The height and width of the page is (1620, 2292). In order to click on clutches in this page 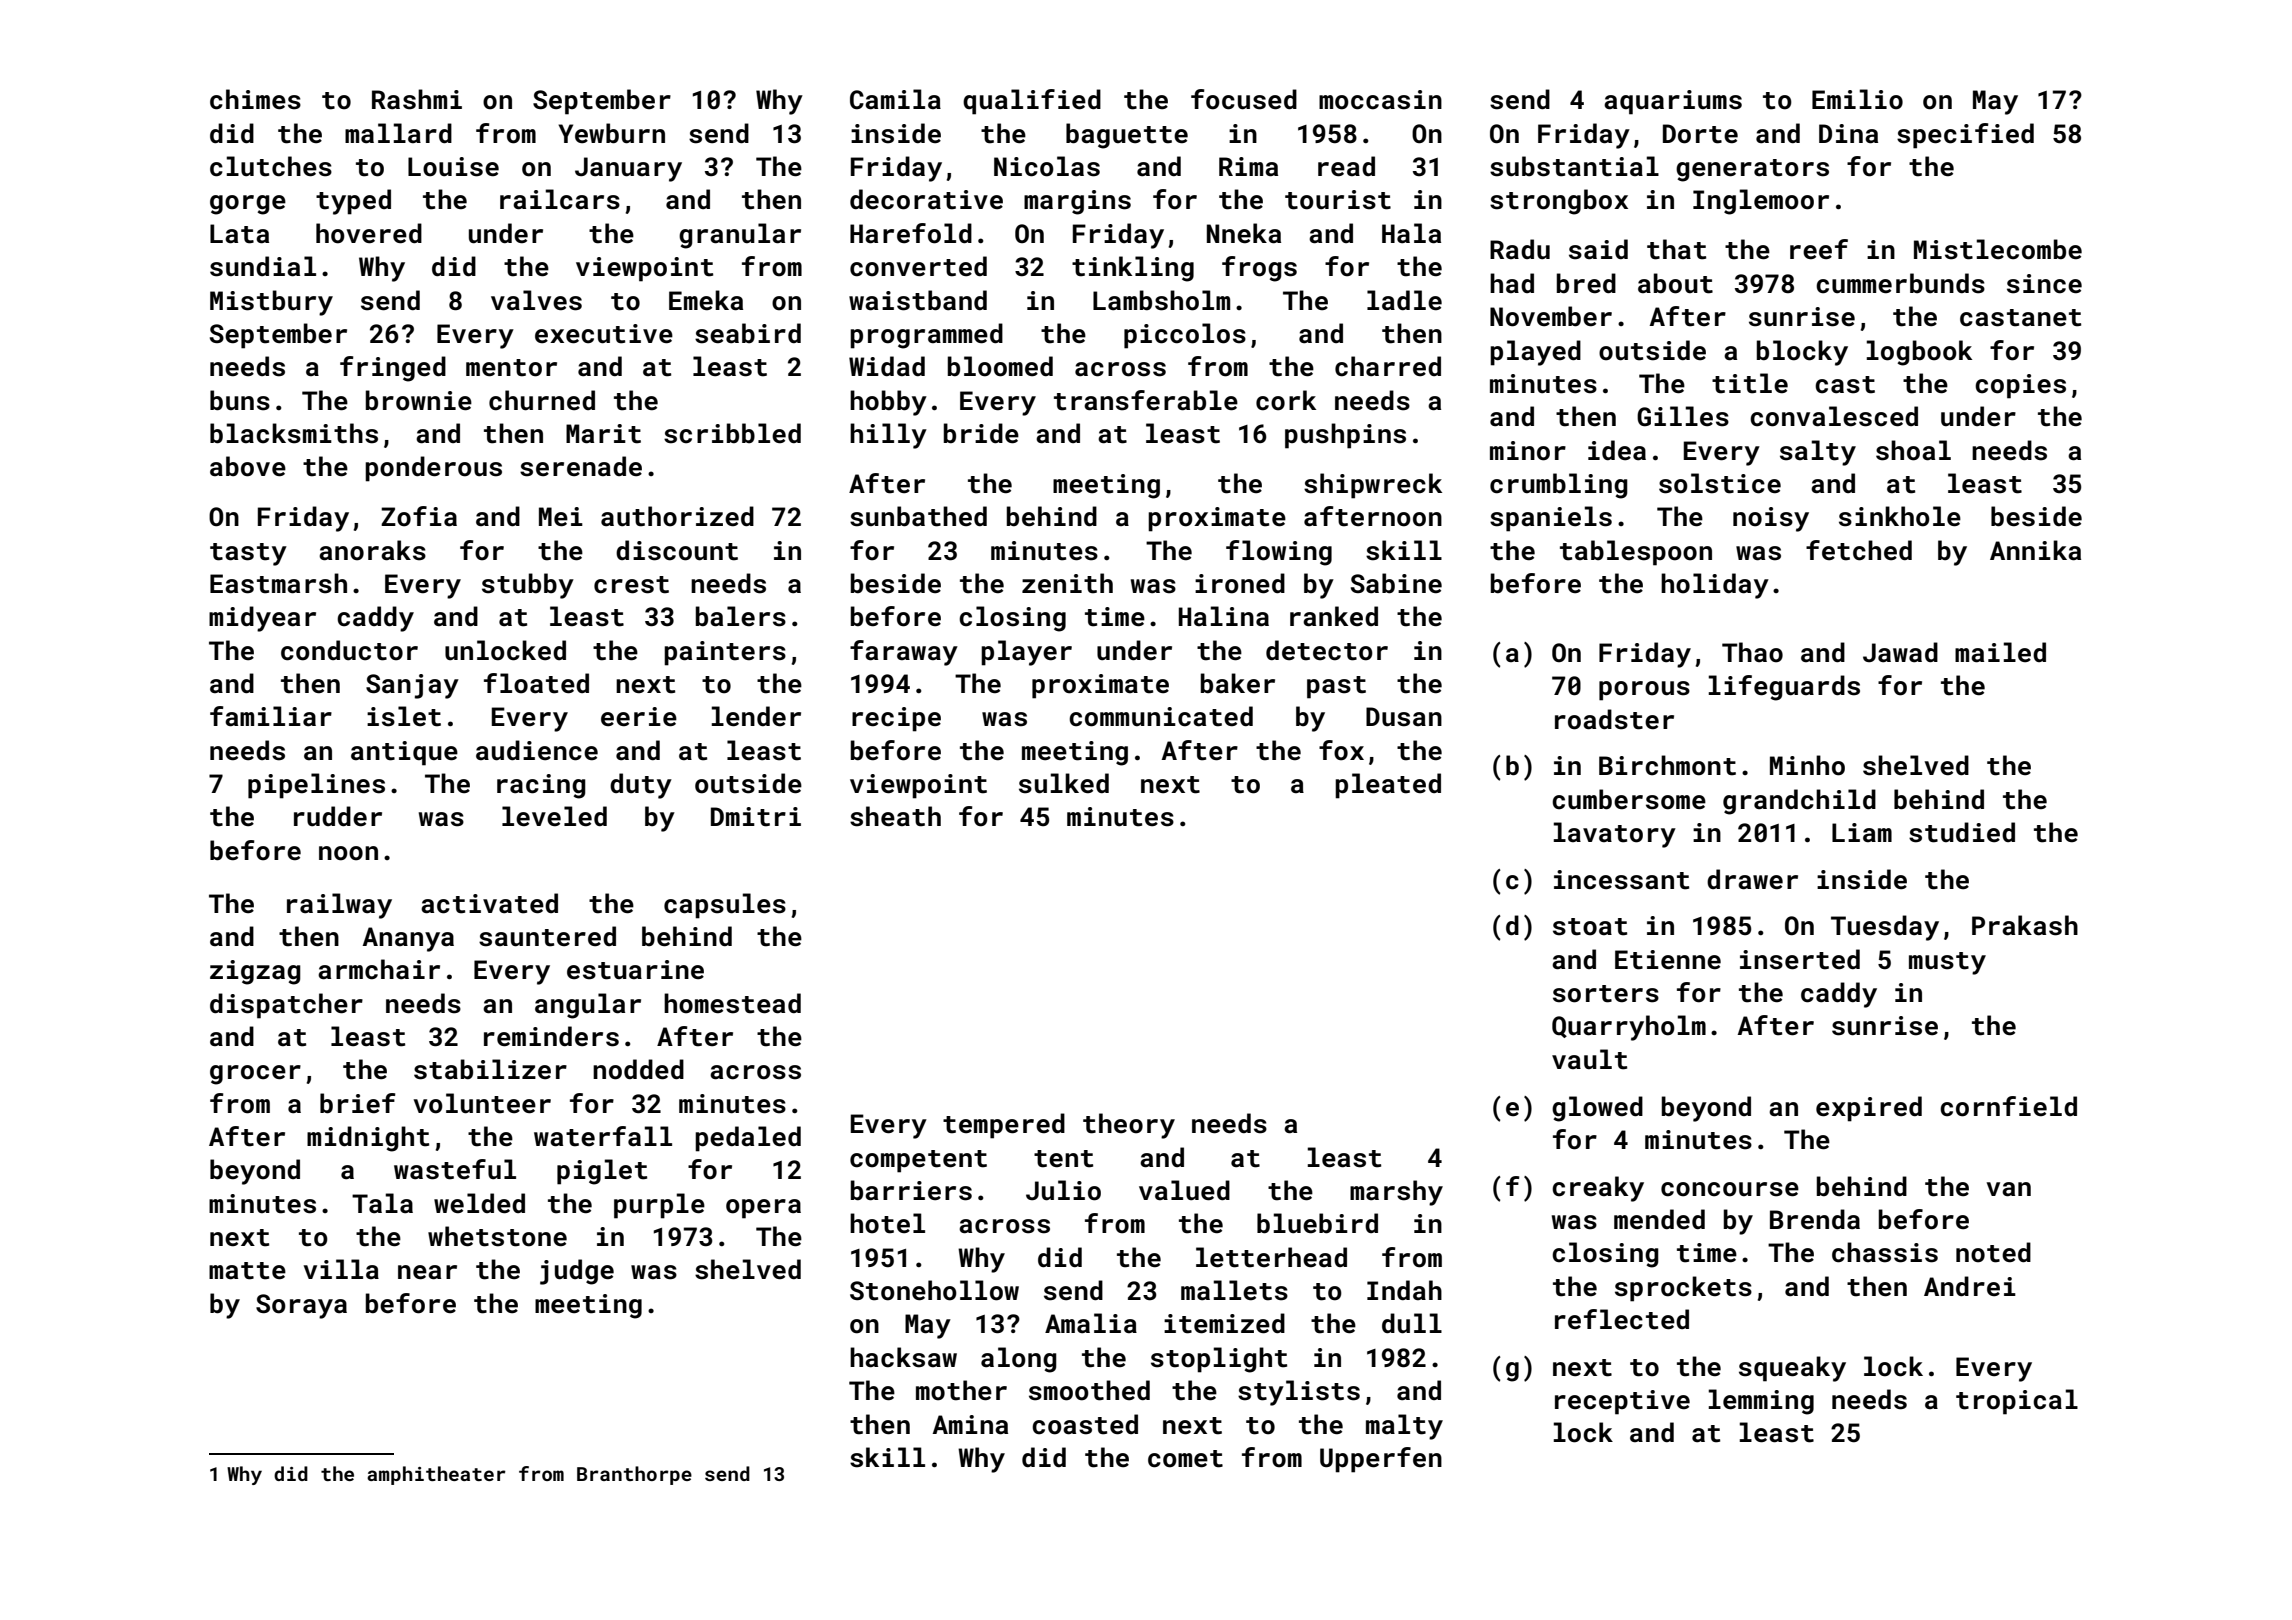, I will do `click(271, 166)`.
